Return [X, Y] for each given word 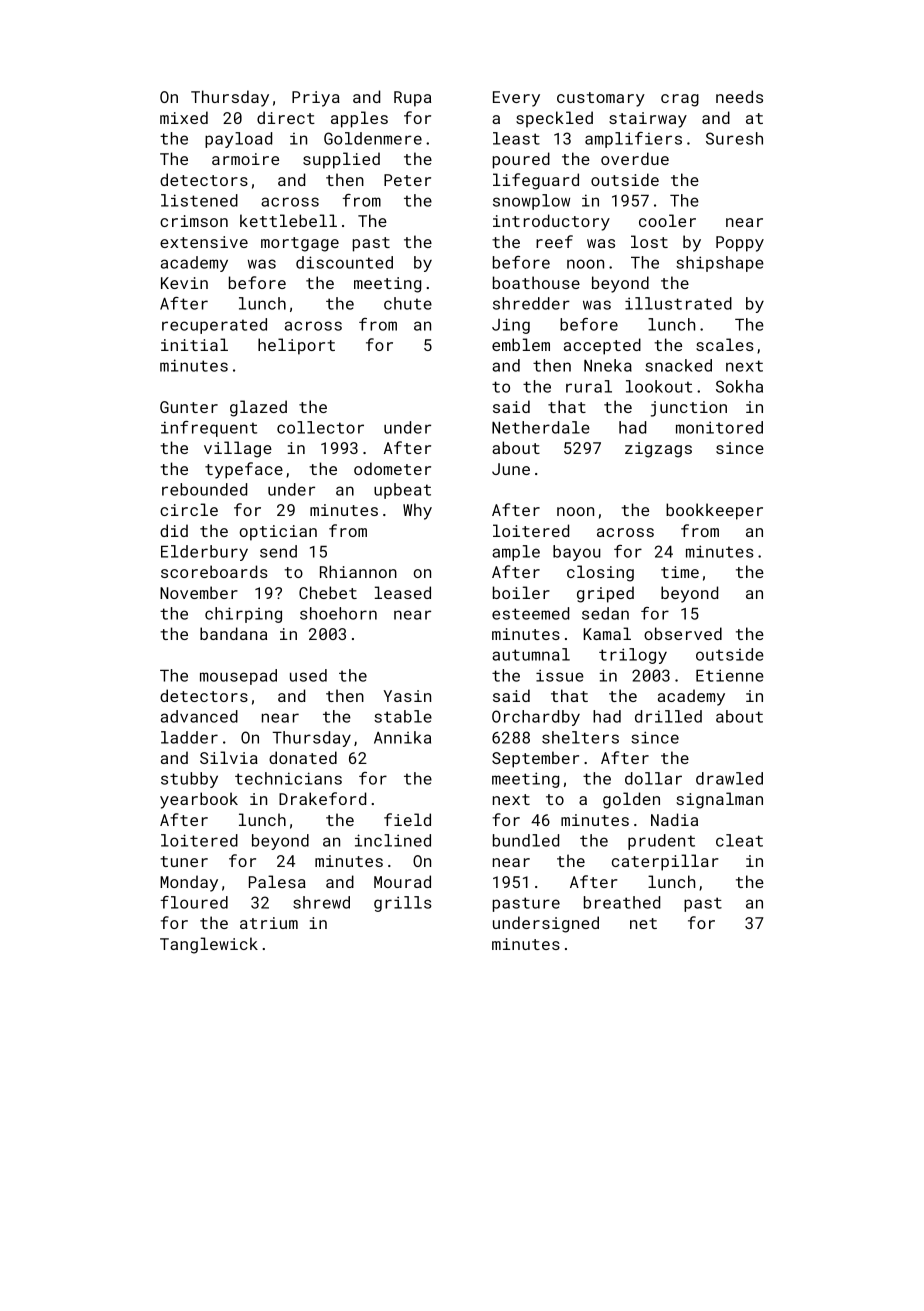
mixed [184, 117]
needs [739, 96]
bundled [526, 840]
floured [194, 902]
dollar [653, 778]
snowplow [531, 202]
